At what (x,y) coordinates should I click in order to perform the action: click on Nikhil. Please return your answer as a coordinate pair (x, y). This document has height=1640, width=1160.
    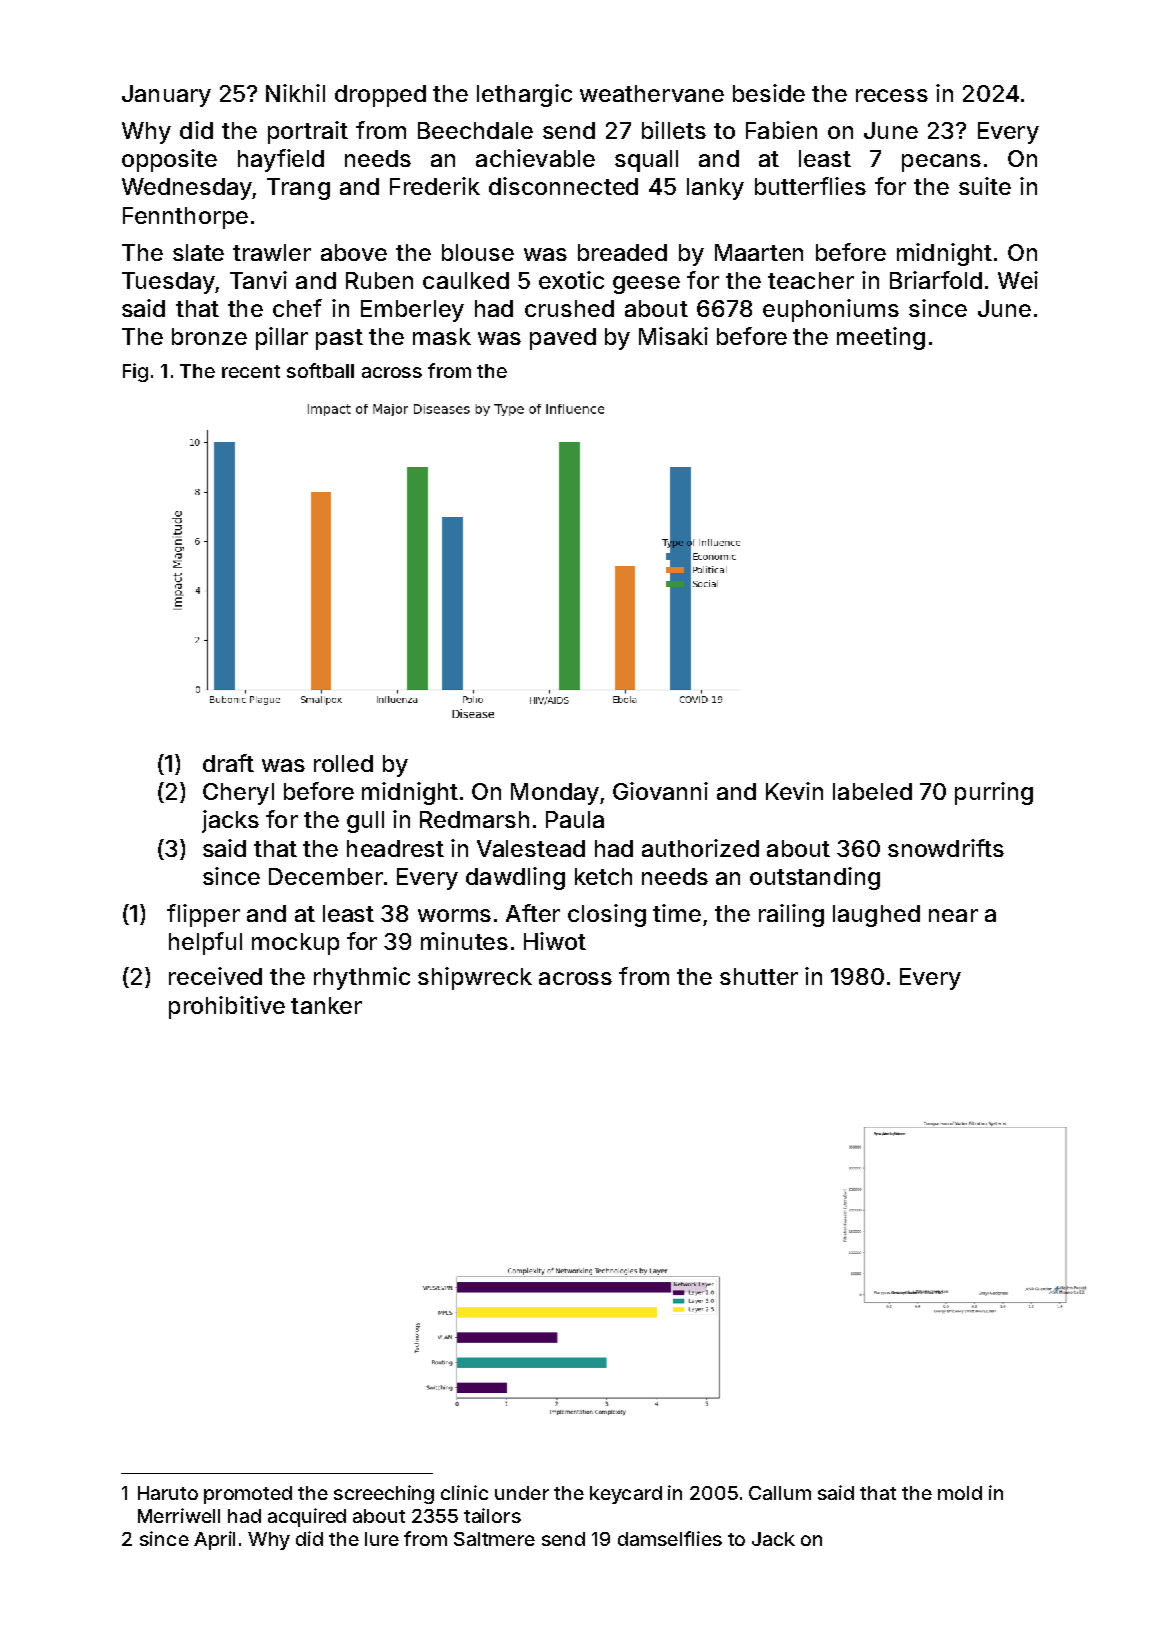
    Looking at the image, I should click on (295, 93).
